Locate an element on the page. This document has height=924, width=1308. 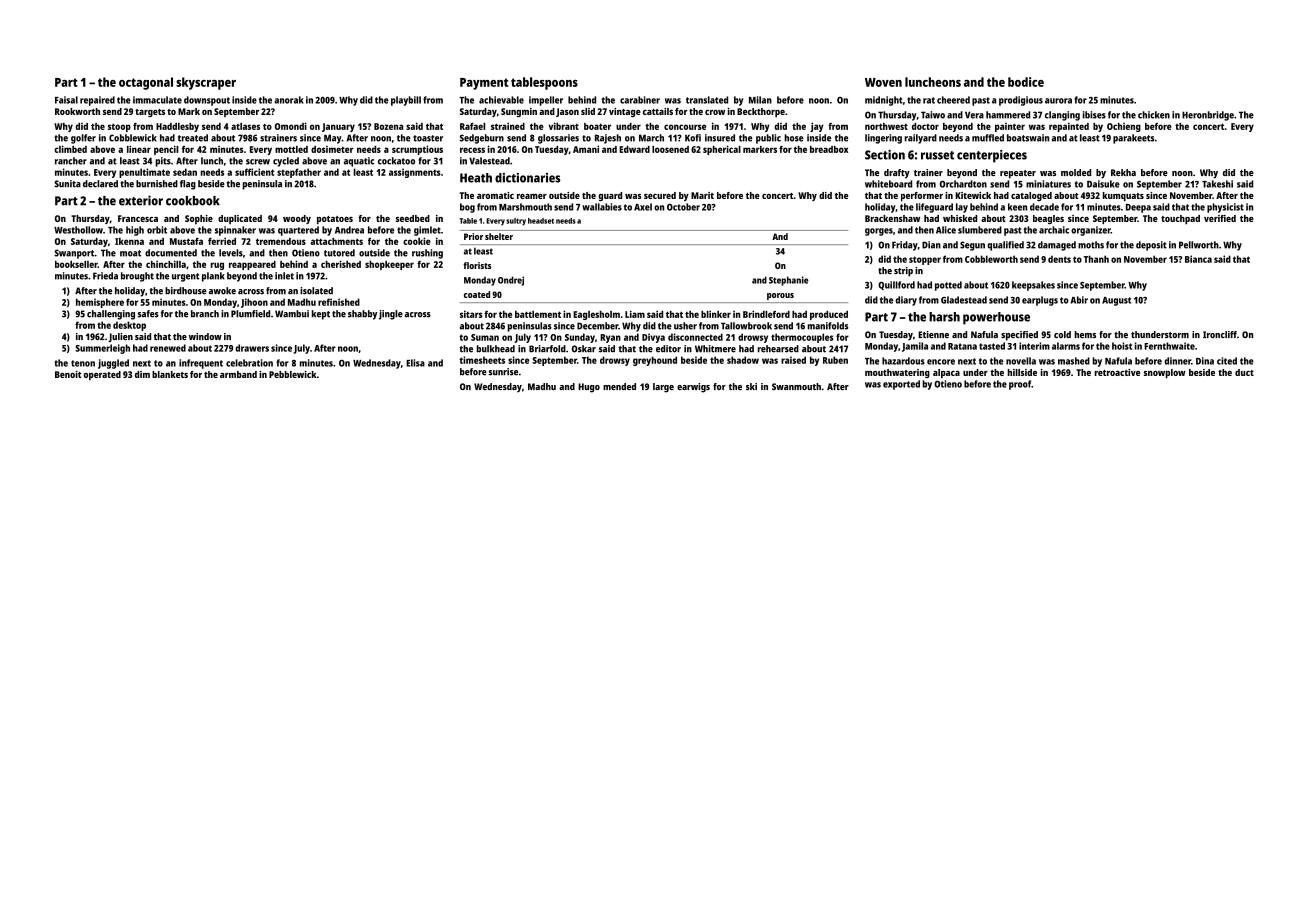
Thanh is located at coordinates (1096, 259).
